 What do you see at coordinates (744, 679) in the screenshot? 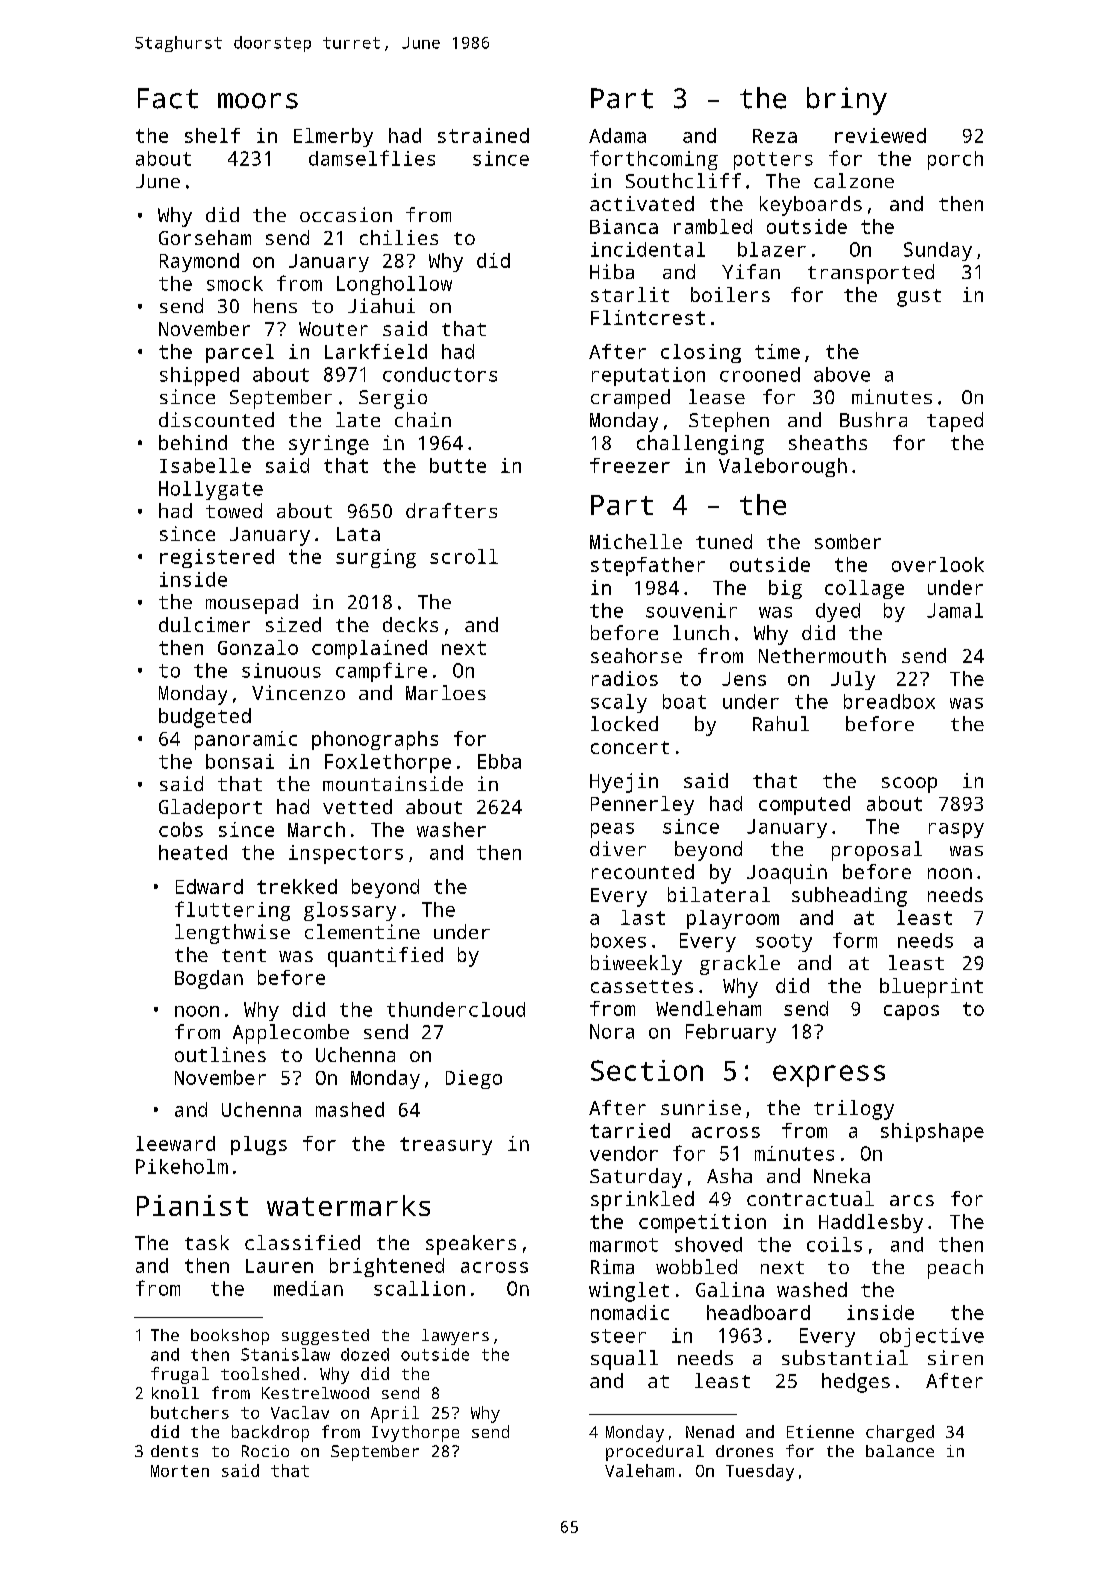
I see `Jens` at bounding box center [744, 679].
